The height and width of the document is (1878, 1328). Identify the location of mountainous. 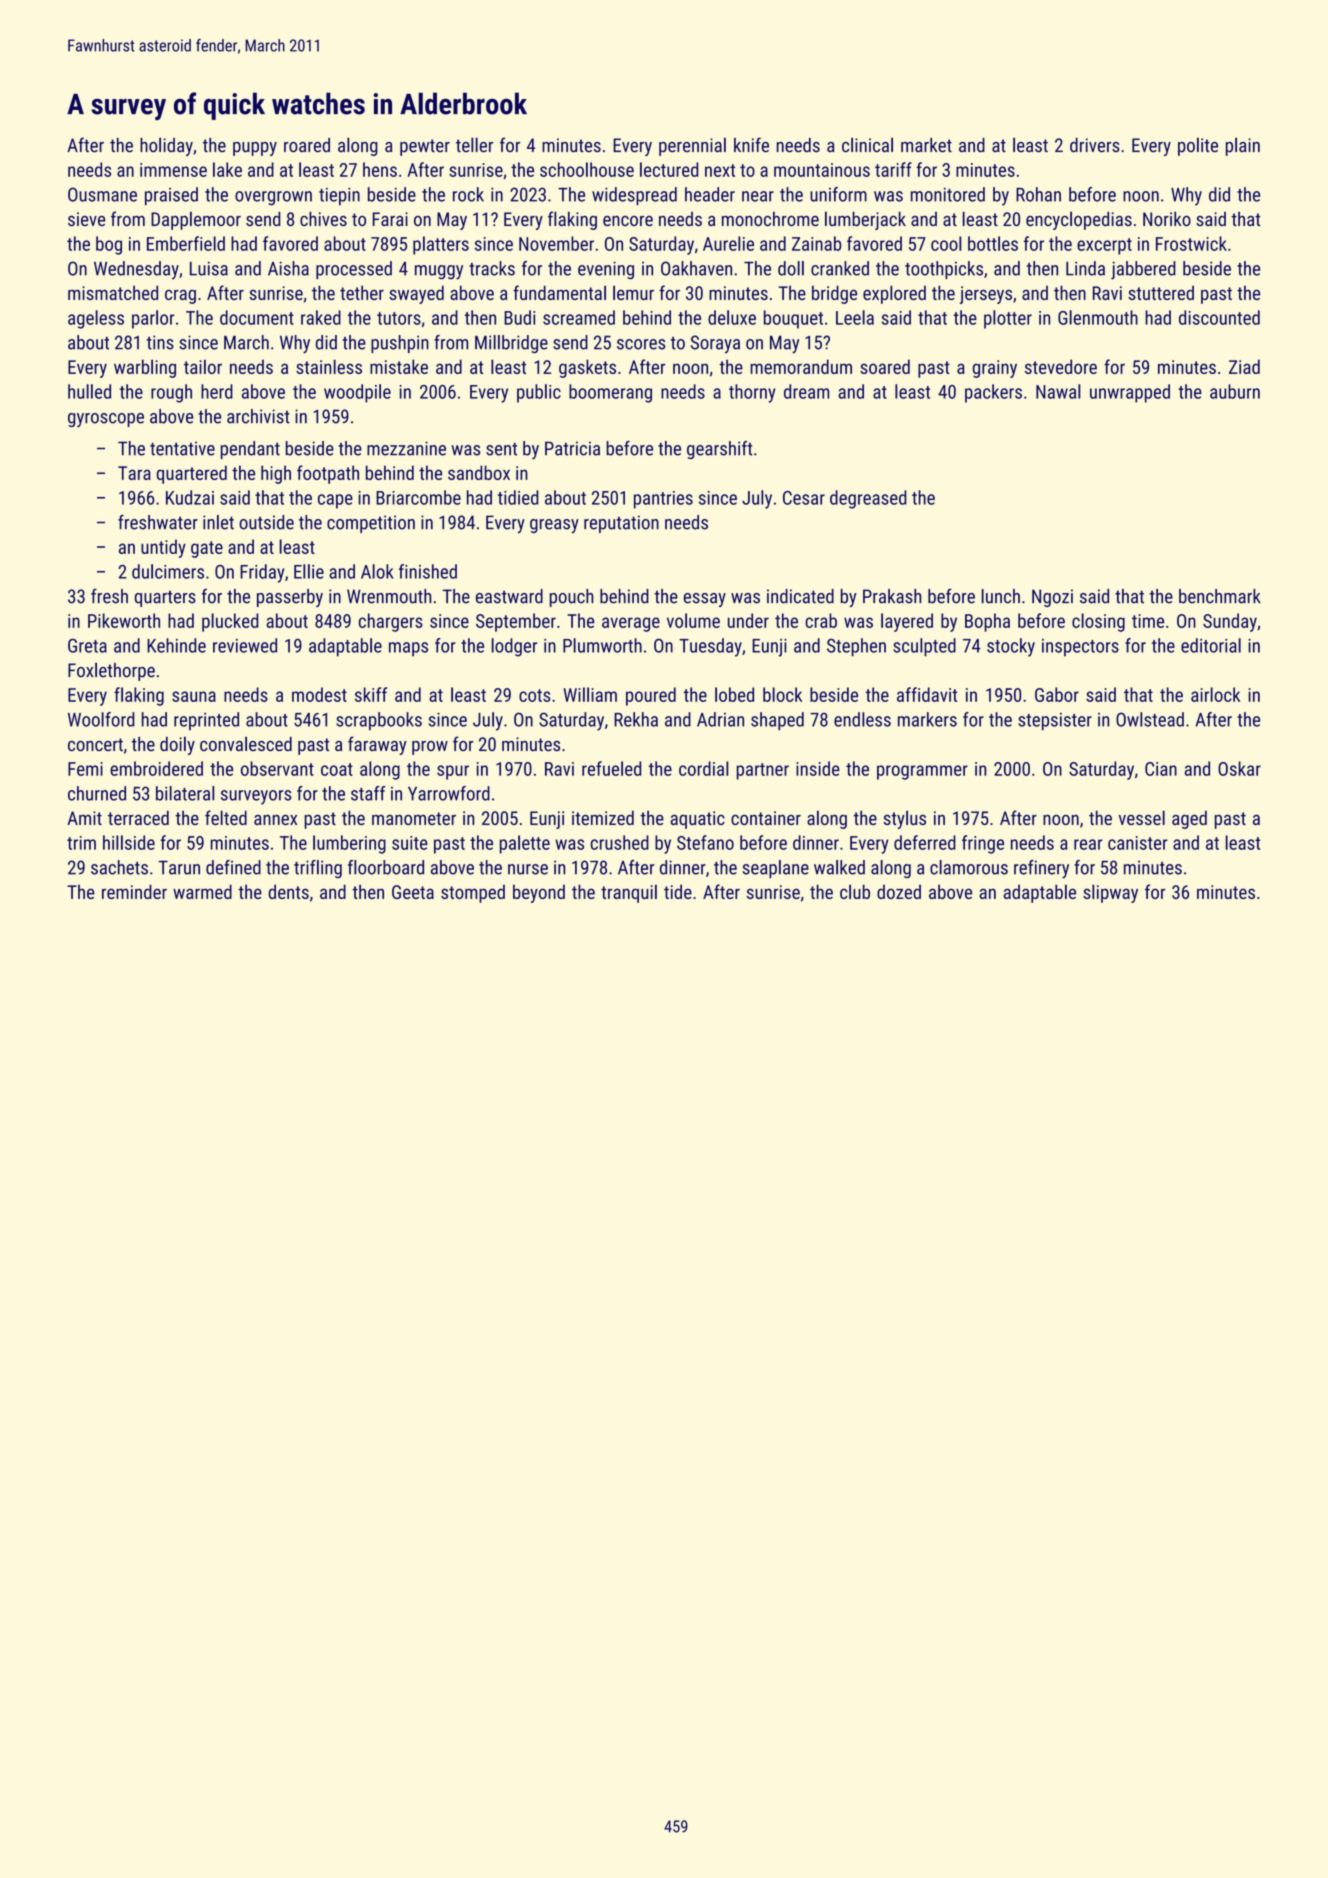
(822, 170).
